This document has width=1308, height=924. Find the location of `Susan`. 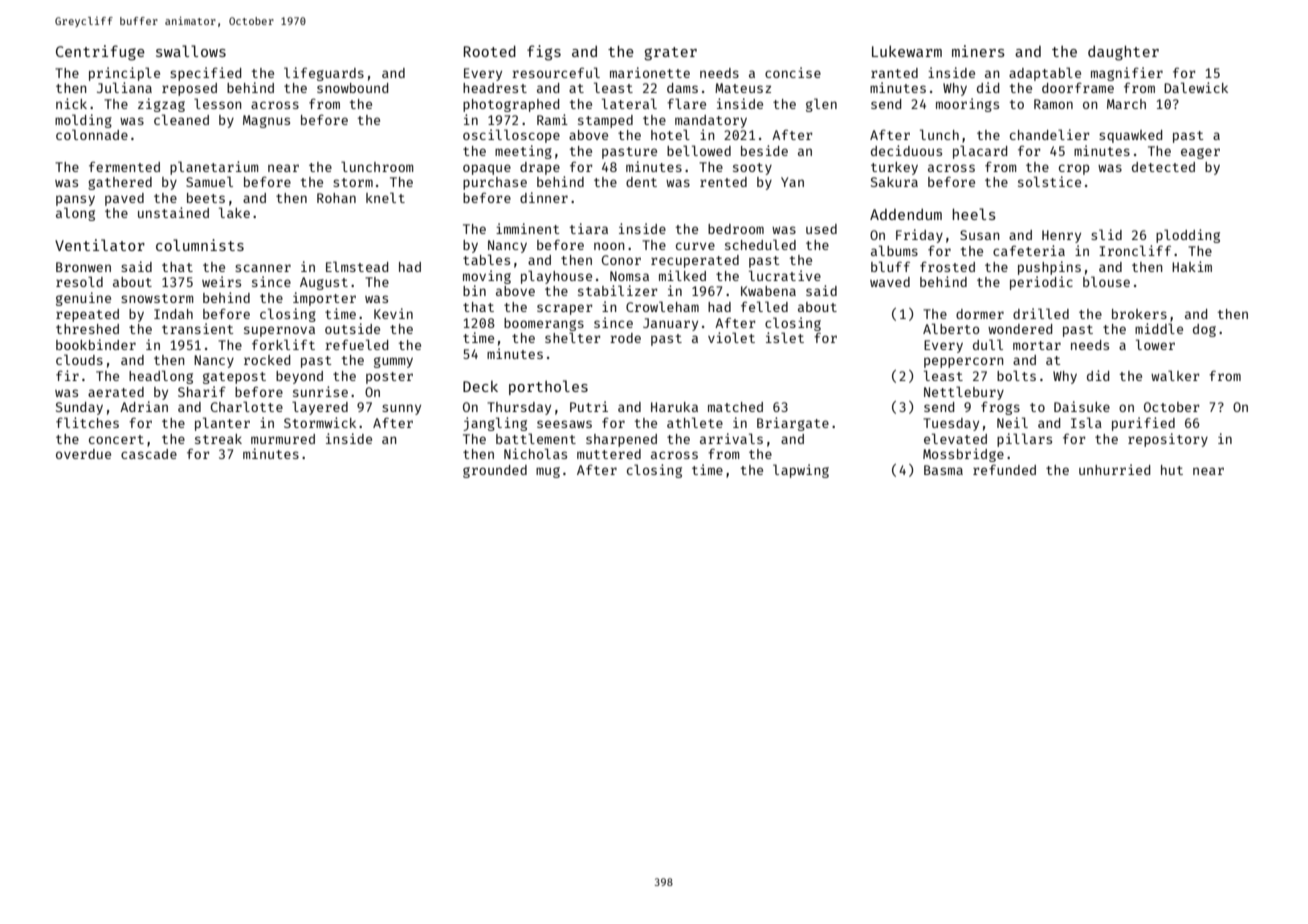

Susan is located at coordinates (979, 235).
